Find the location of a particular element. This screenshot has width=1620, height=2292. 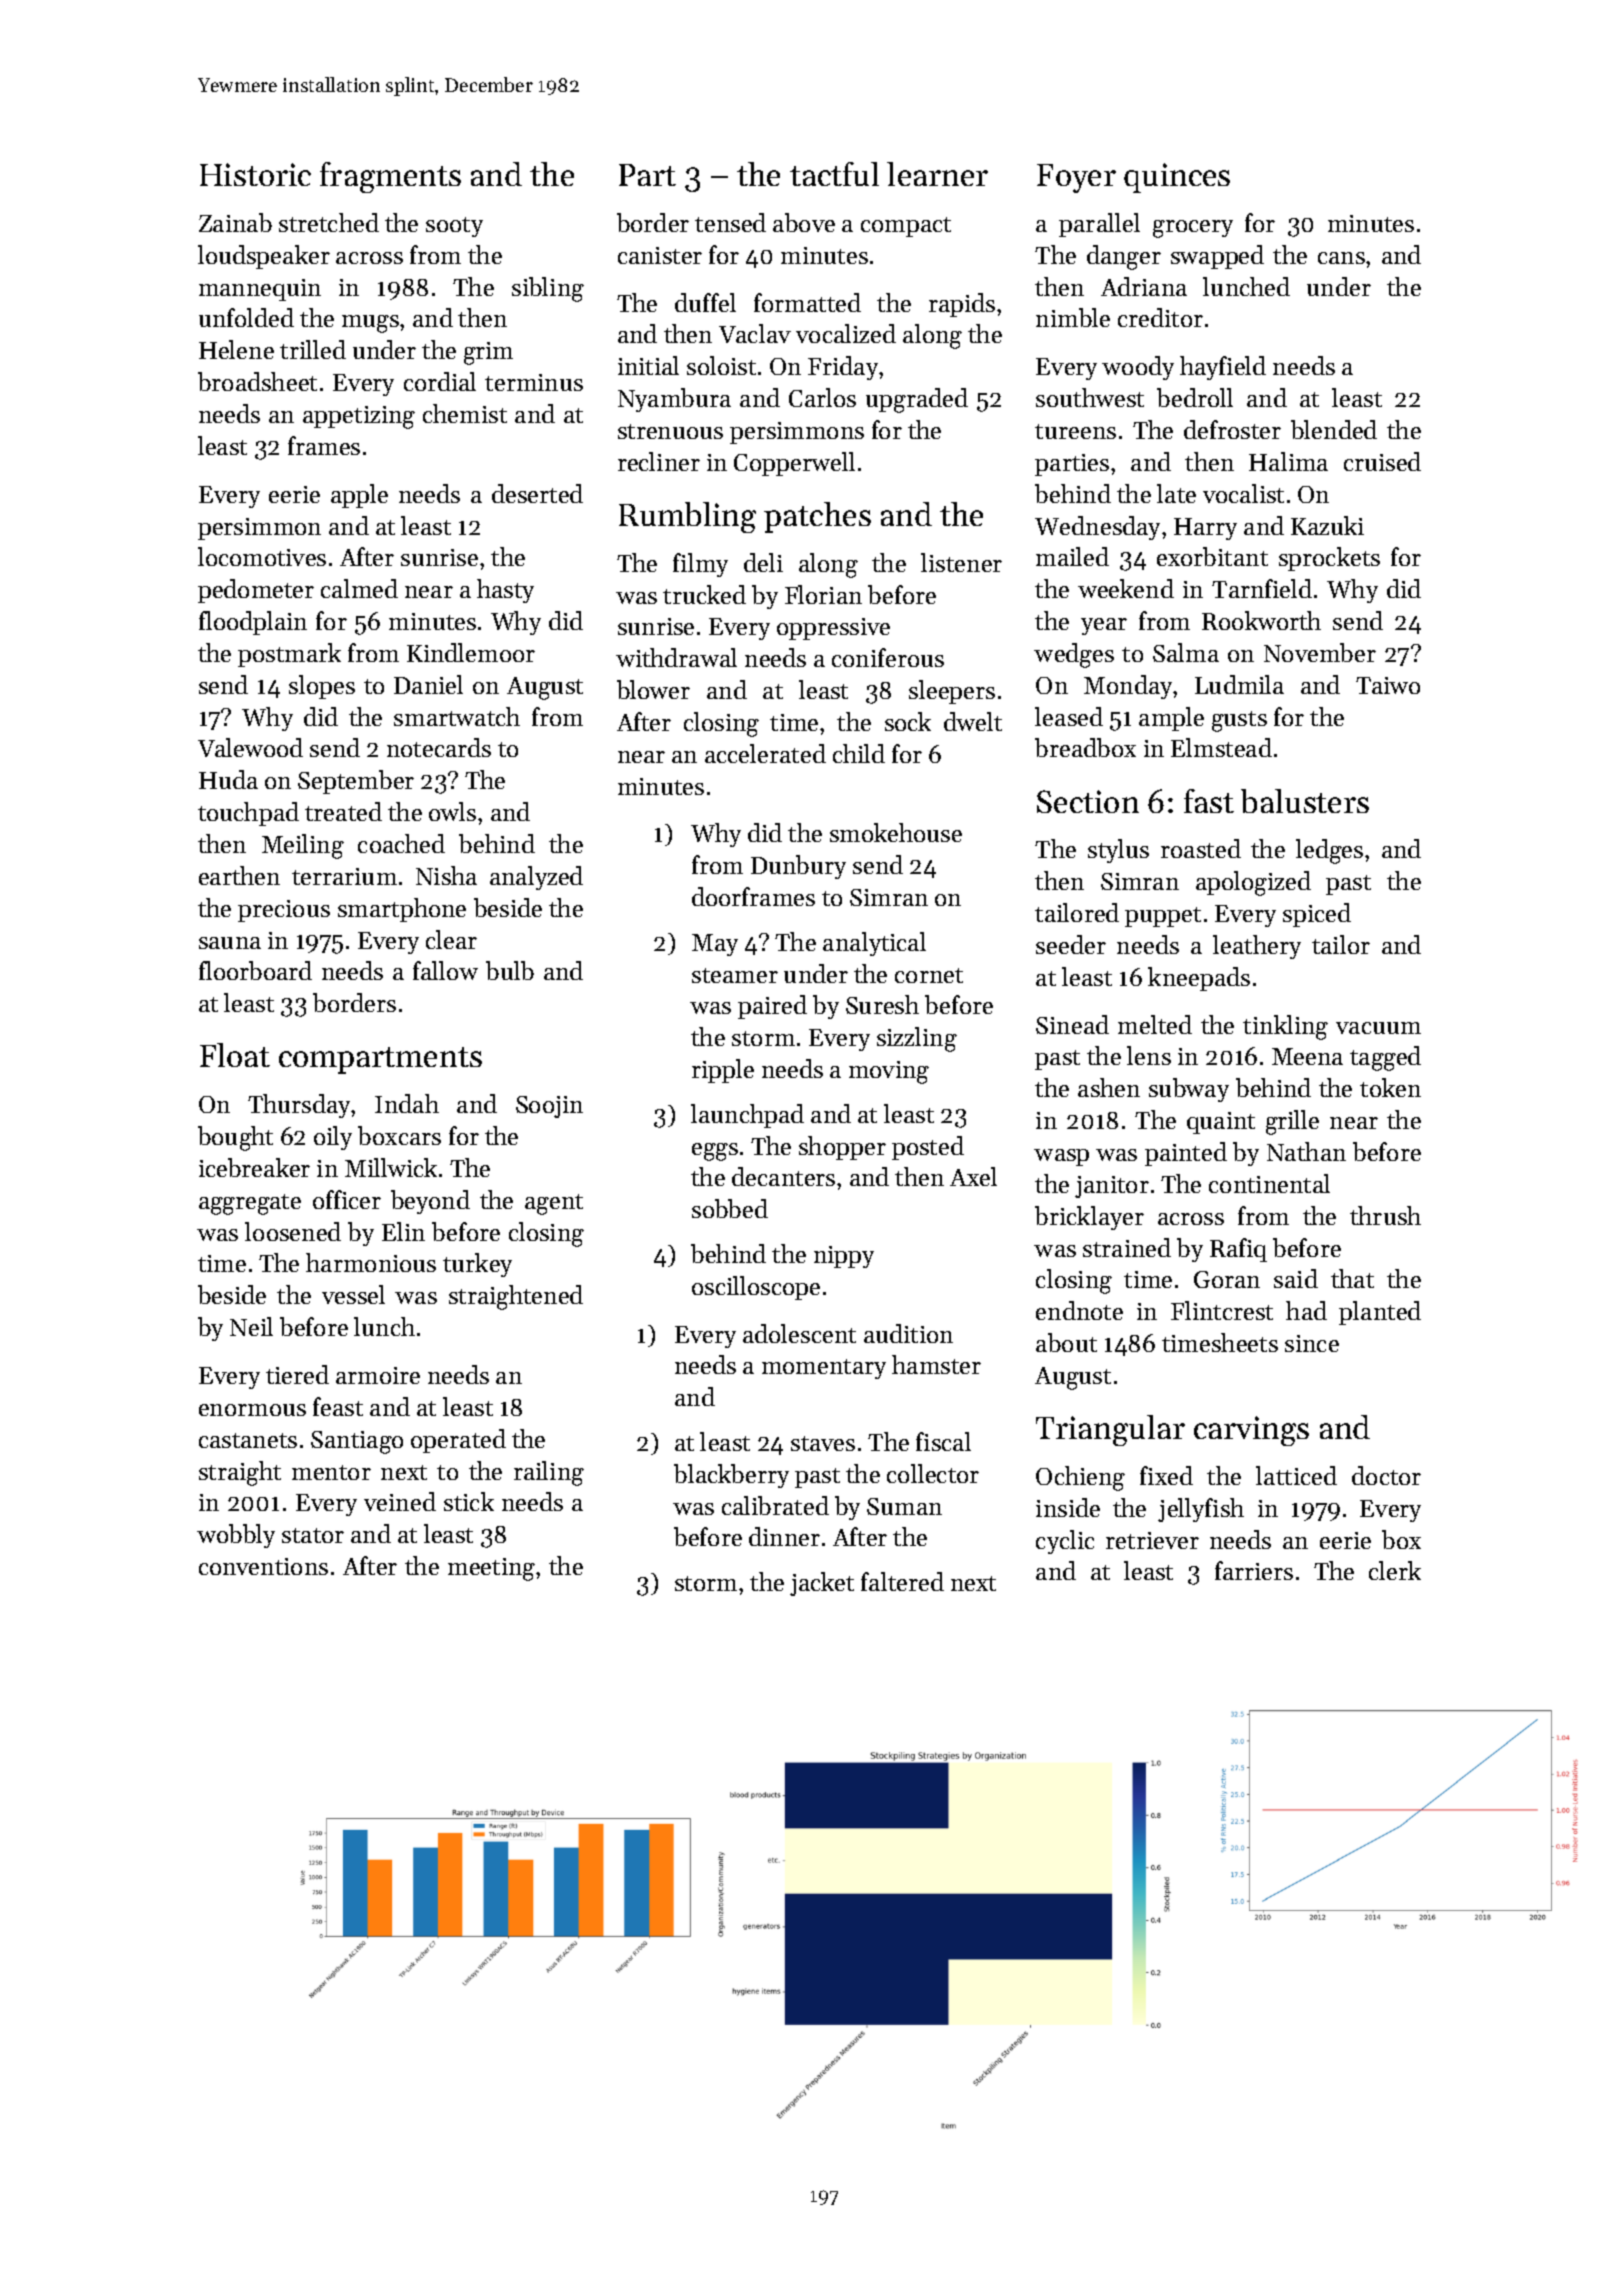

Kindlemoor is located at coordinates (471, 652).
